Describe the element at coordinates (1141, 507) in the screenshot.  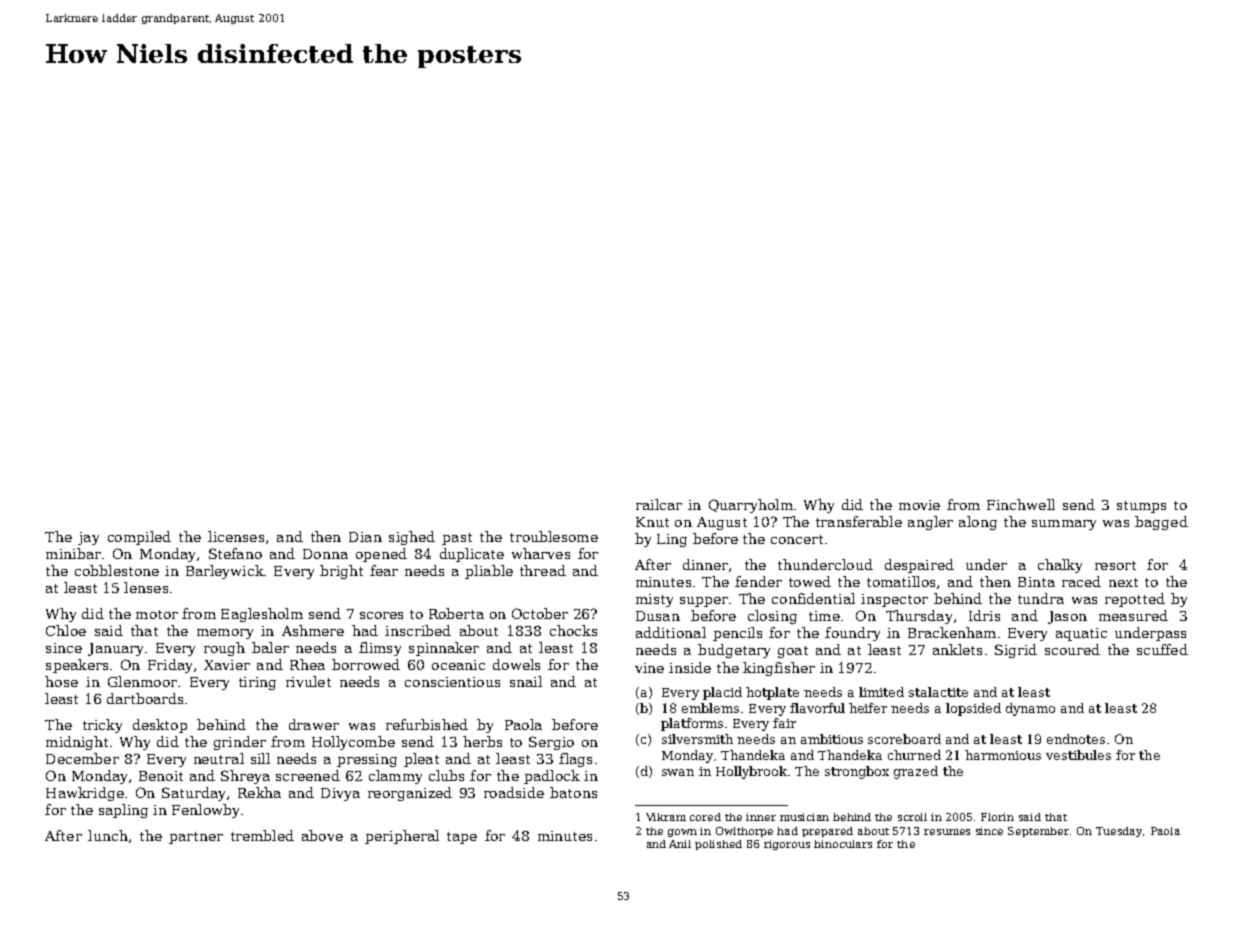
I see `stumps` at that location.
